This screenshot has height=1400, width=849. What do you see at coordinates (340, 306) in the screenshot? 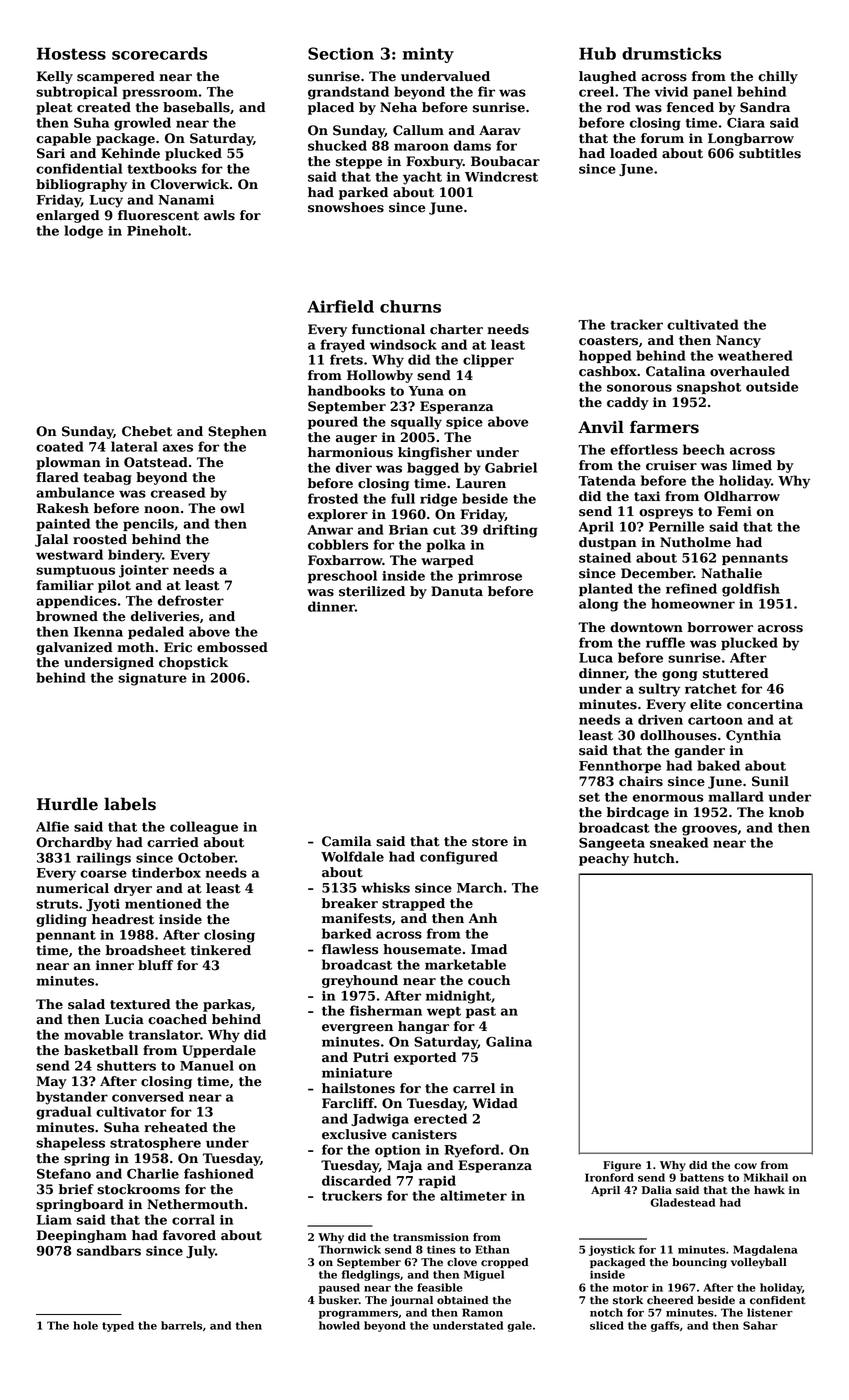
I see `Airfield` at bounding box center [340, 306].
